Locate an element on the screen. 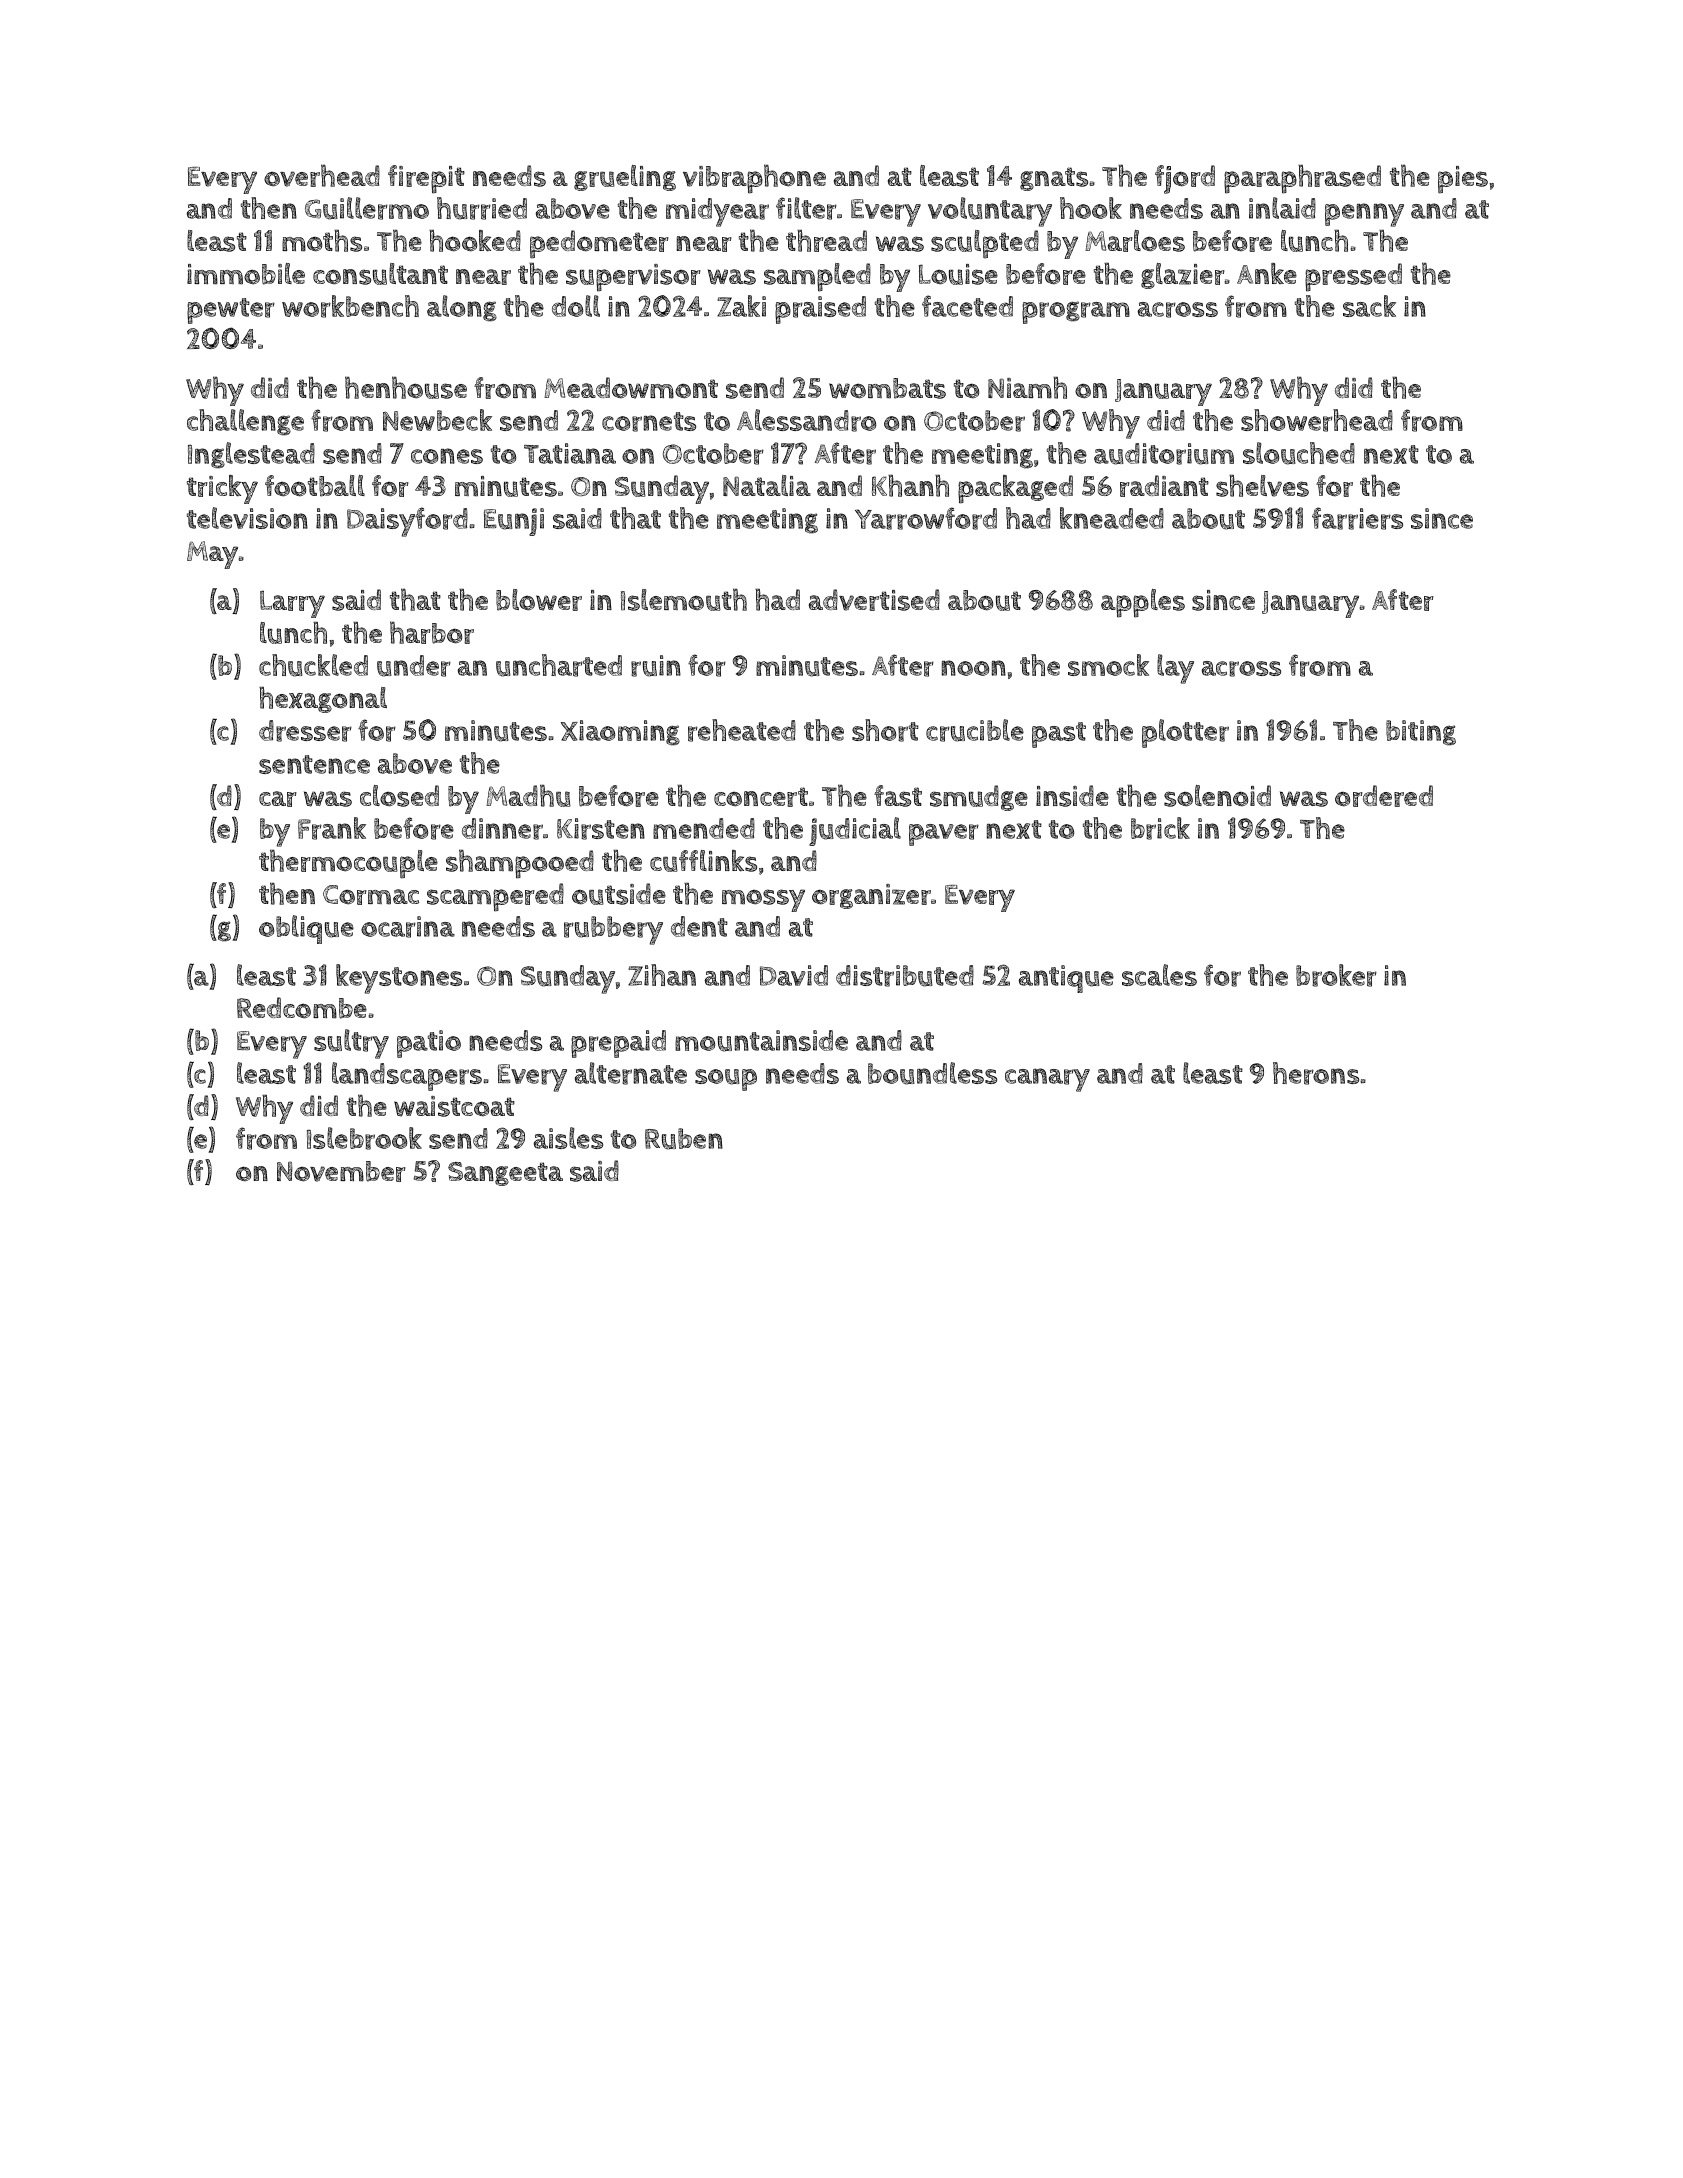  sultry is located at coordinates (351, 1044).
